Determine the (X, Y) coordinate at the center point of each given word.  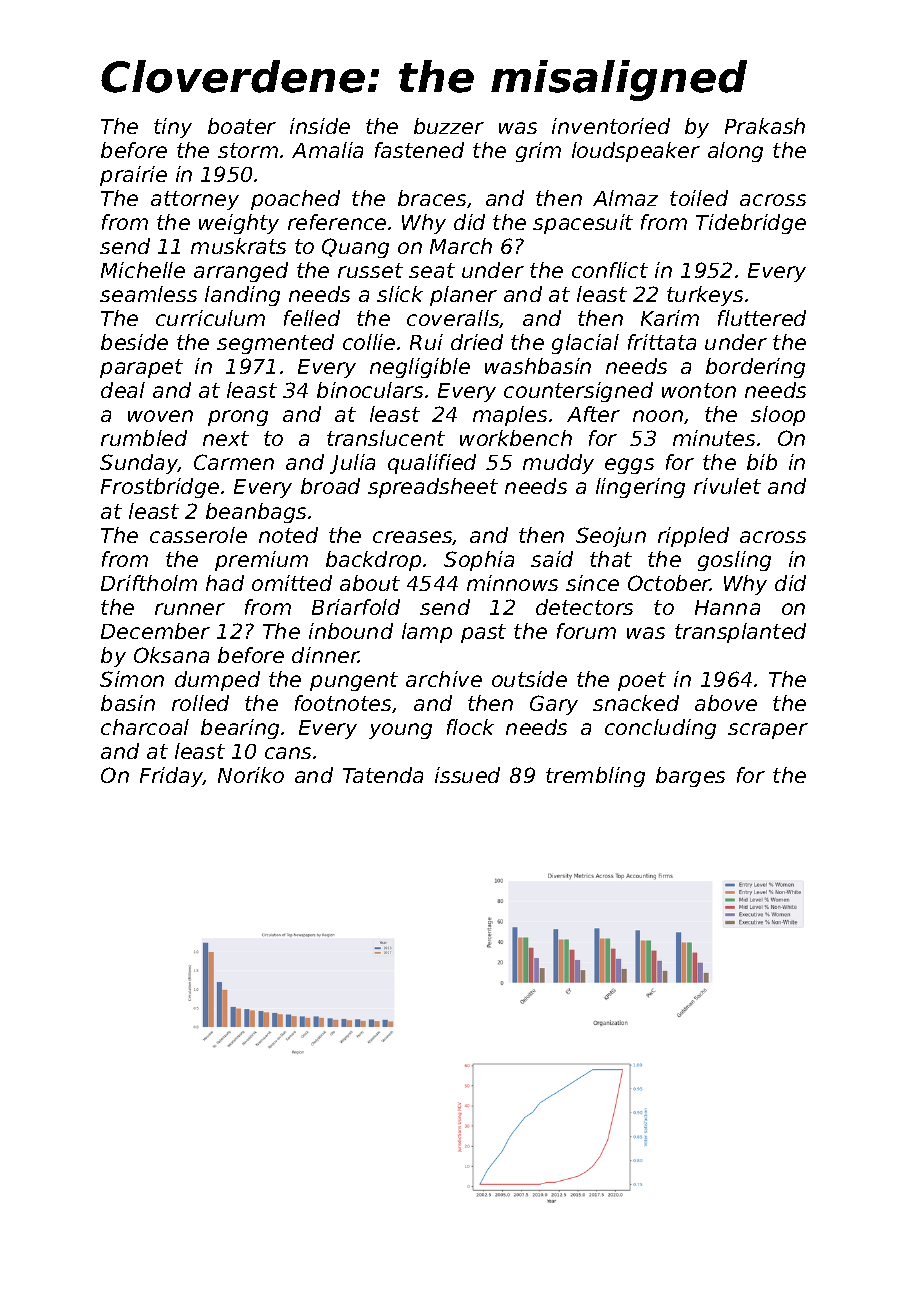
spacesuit (583, 224)
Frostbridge (160, 488)
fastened (419, 150)
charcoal (145, 727)
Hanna (727, 607)
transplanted (740, 633)
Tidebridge (751, 224)
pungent (354, 681)
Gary (554, 705)
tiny (173, 128)
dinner (325, 655)
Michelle (143, 270)
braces (432, 198)
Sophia (479, 561)
